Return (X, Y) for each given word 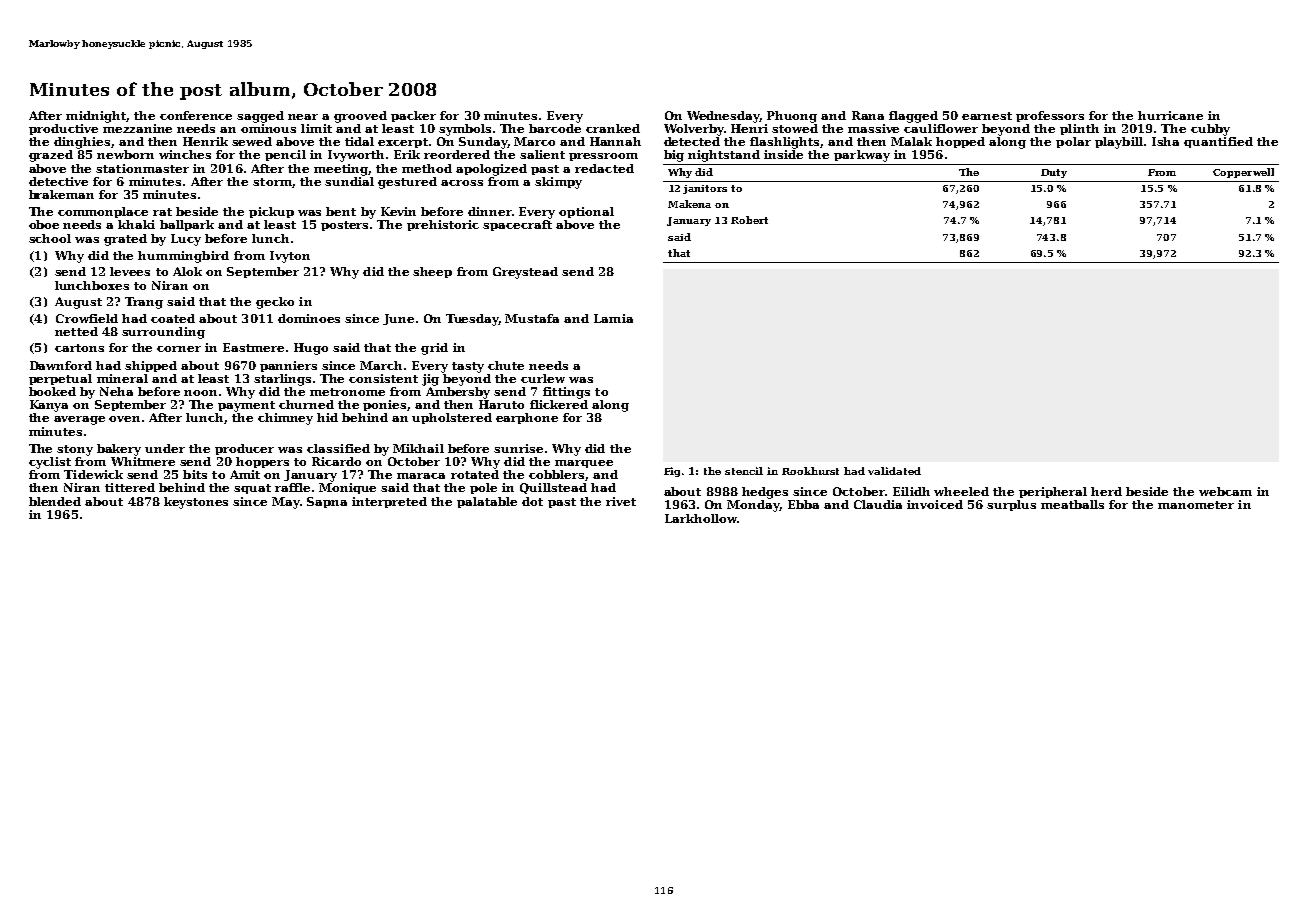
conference (196, 115)
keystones (196, 503)
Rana (868, 115)
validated (894, 471)
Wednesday (723, 117)
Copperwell (1243, 173)
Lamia (613, 318)
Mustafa (532, 318)
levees (130, 271)
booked (52, 391)
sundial (349, 181)
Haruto (501, 404)
